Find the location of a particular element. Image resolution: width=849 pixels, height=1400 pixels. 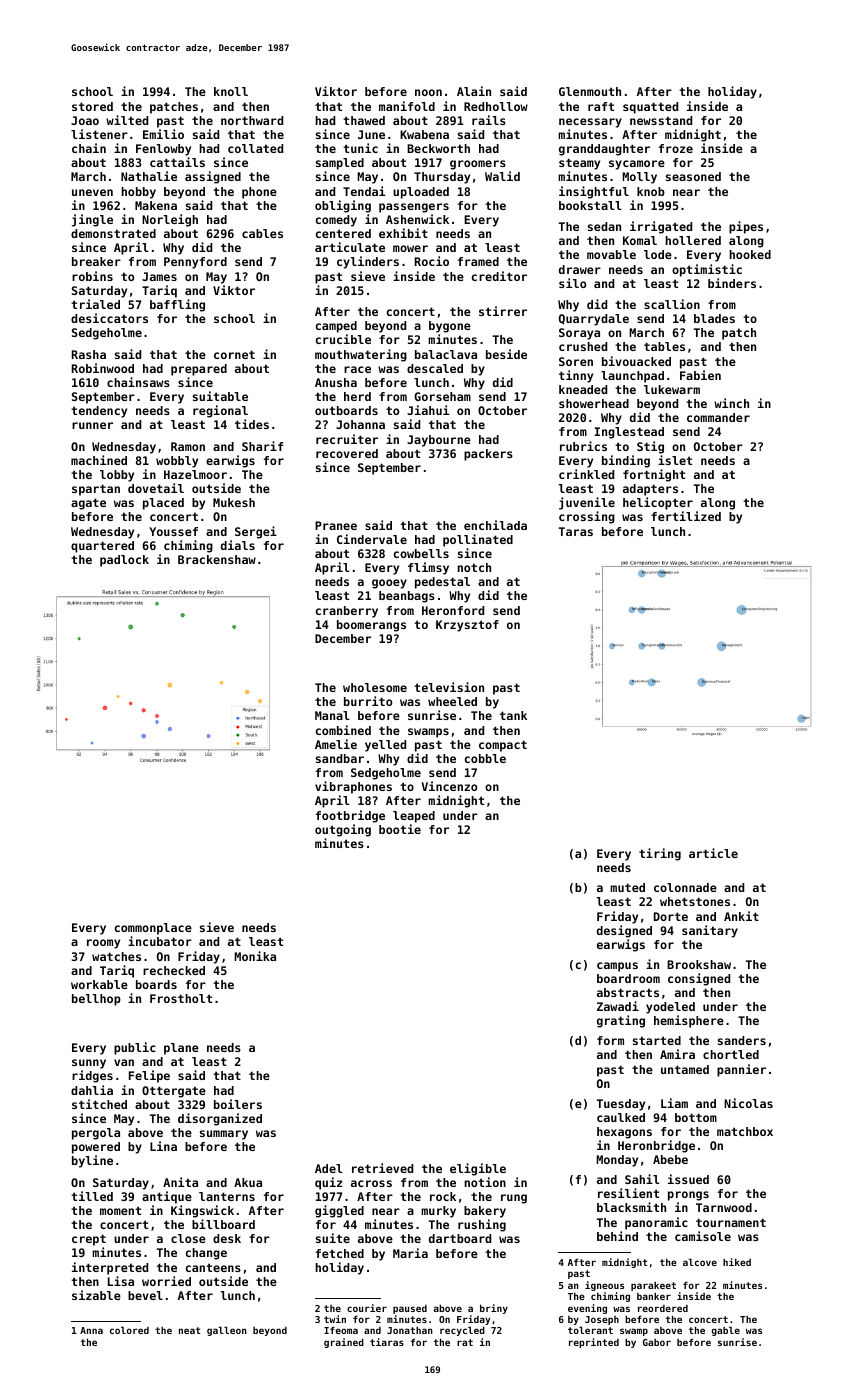

winch is located at coordinates (731, 403).
